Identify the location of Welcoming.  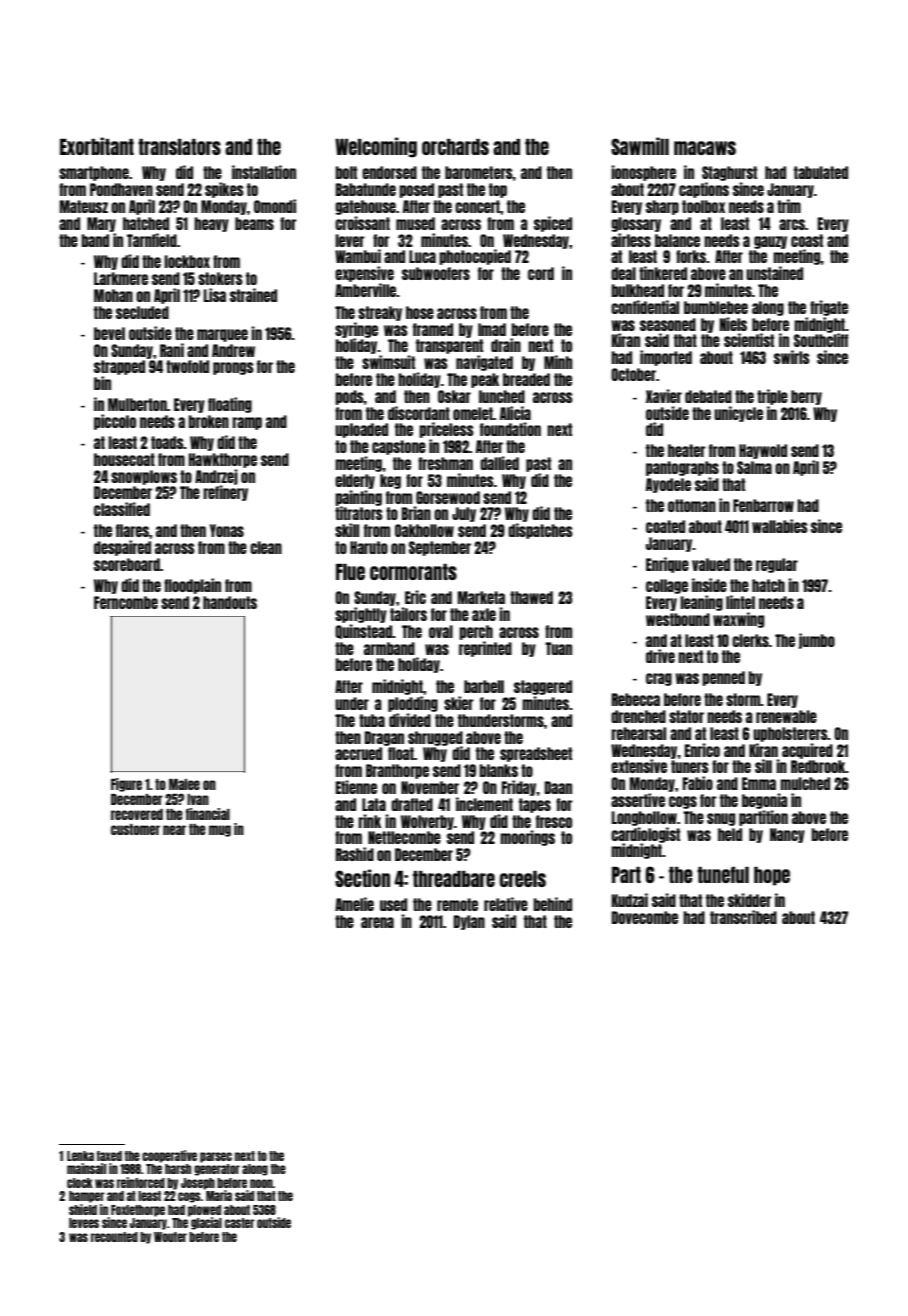
(376, 147).
